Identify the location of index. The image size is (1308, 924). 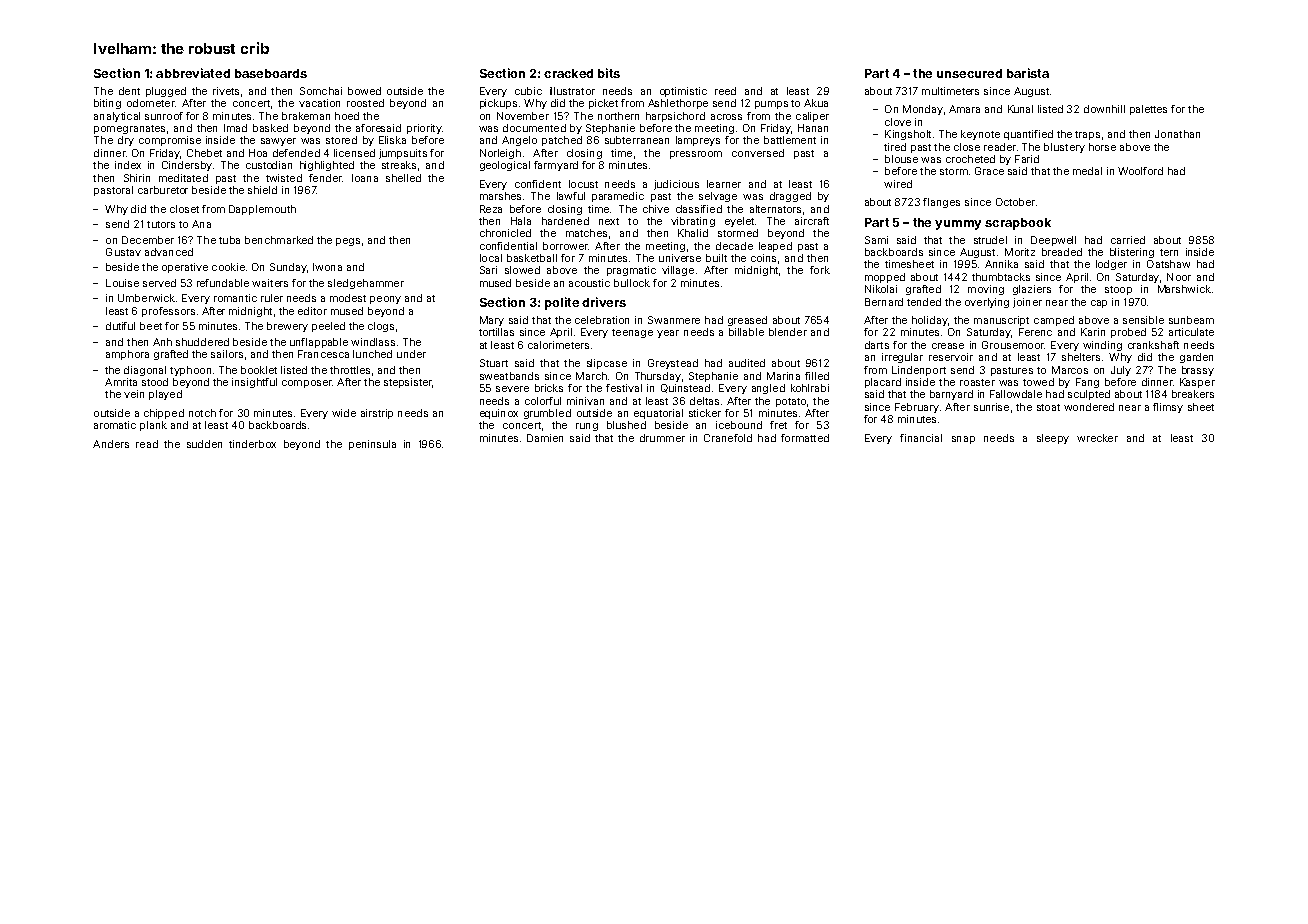
(128, 165).
